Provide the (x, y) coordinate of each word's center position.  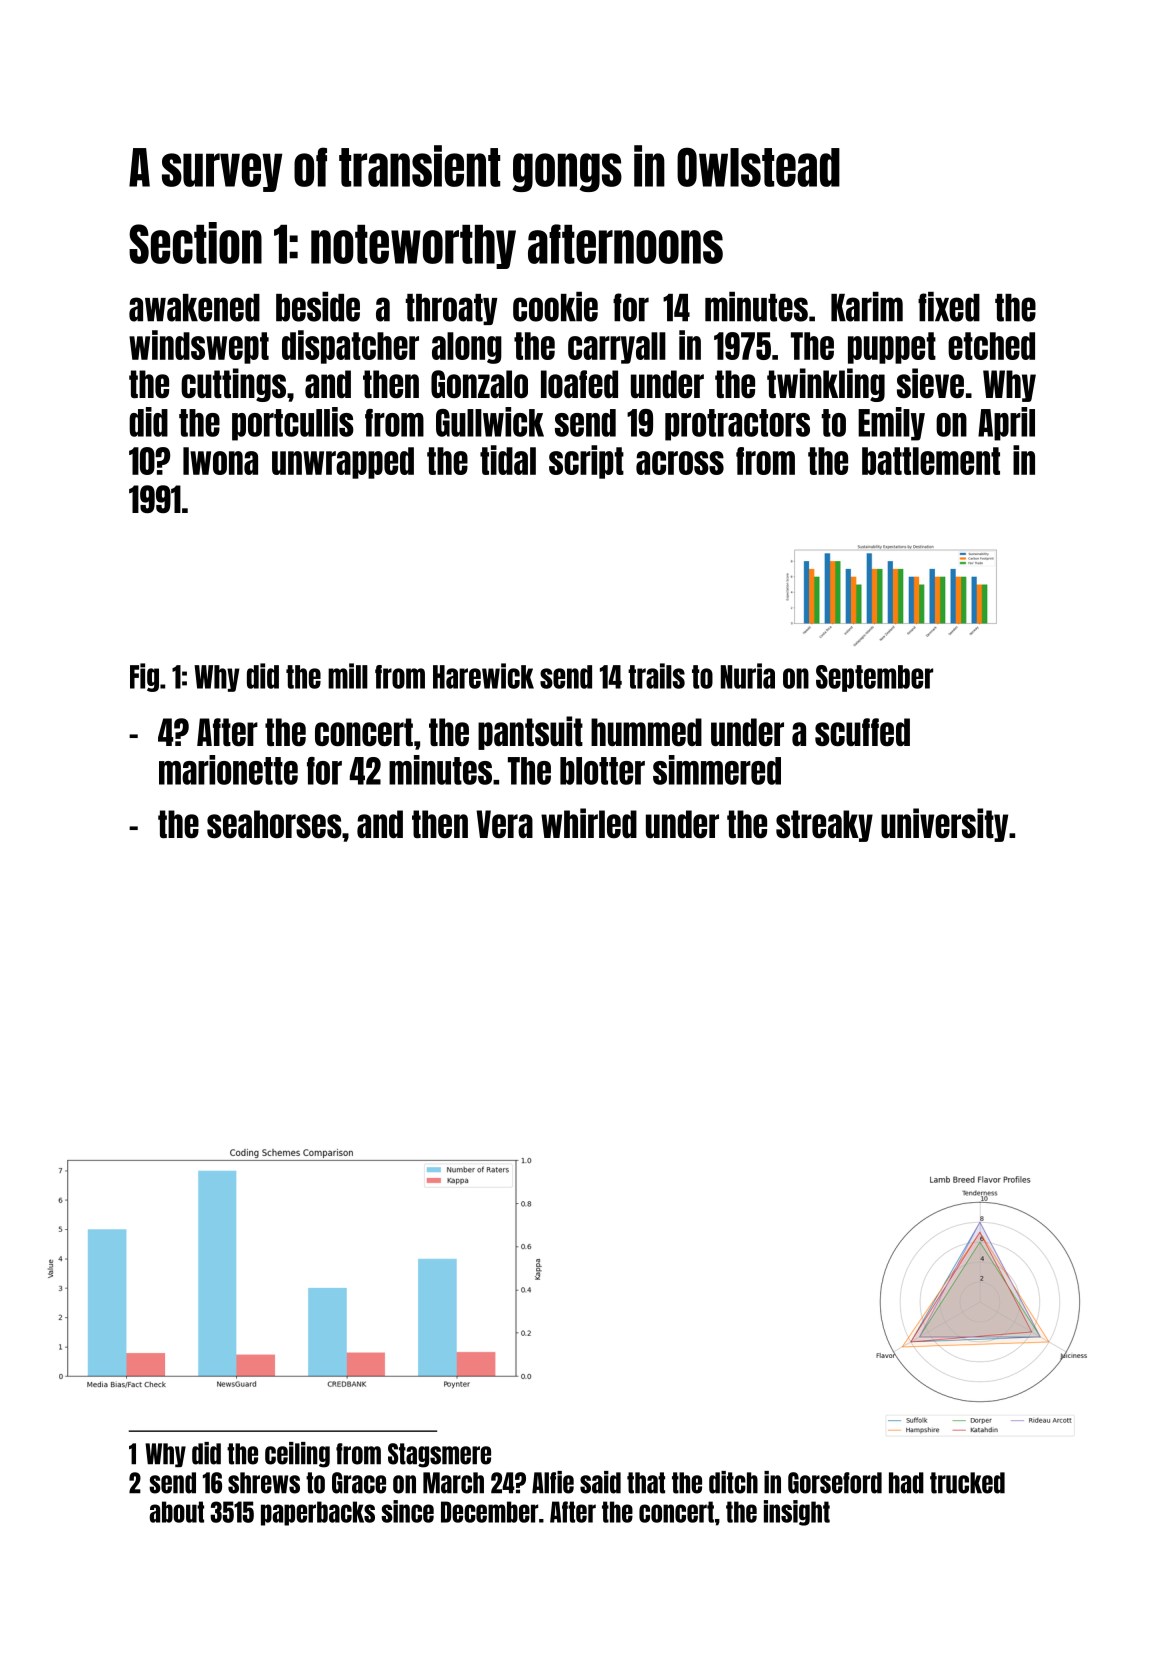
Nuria (748, 676)
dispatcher (350, 347)
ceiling (297, 1455)
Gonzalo (479, 384)
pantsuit (530, 733)
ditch (733, 1482)
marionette (228, 770)
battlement (931, 461)
